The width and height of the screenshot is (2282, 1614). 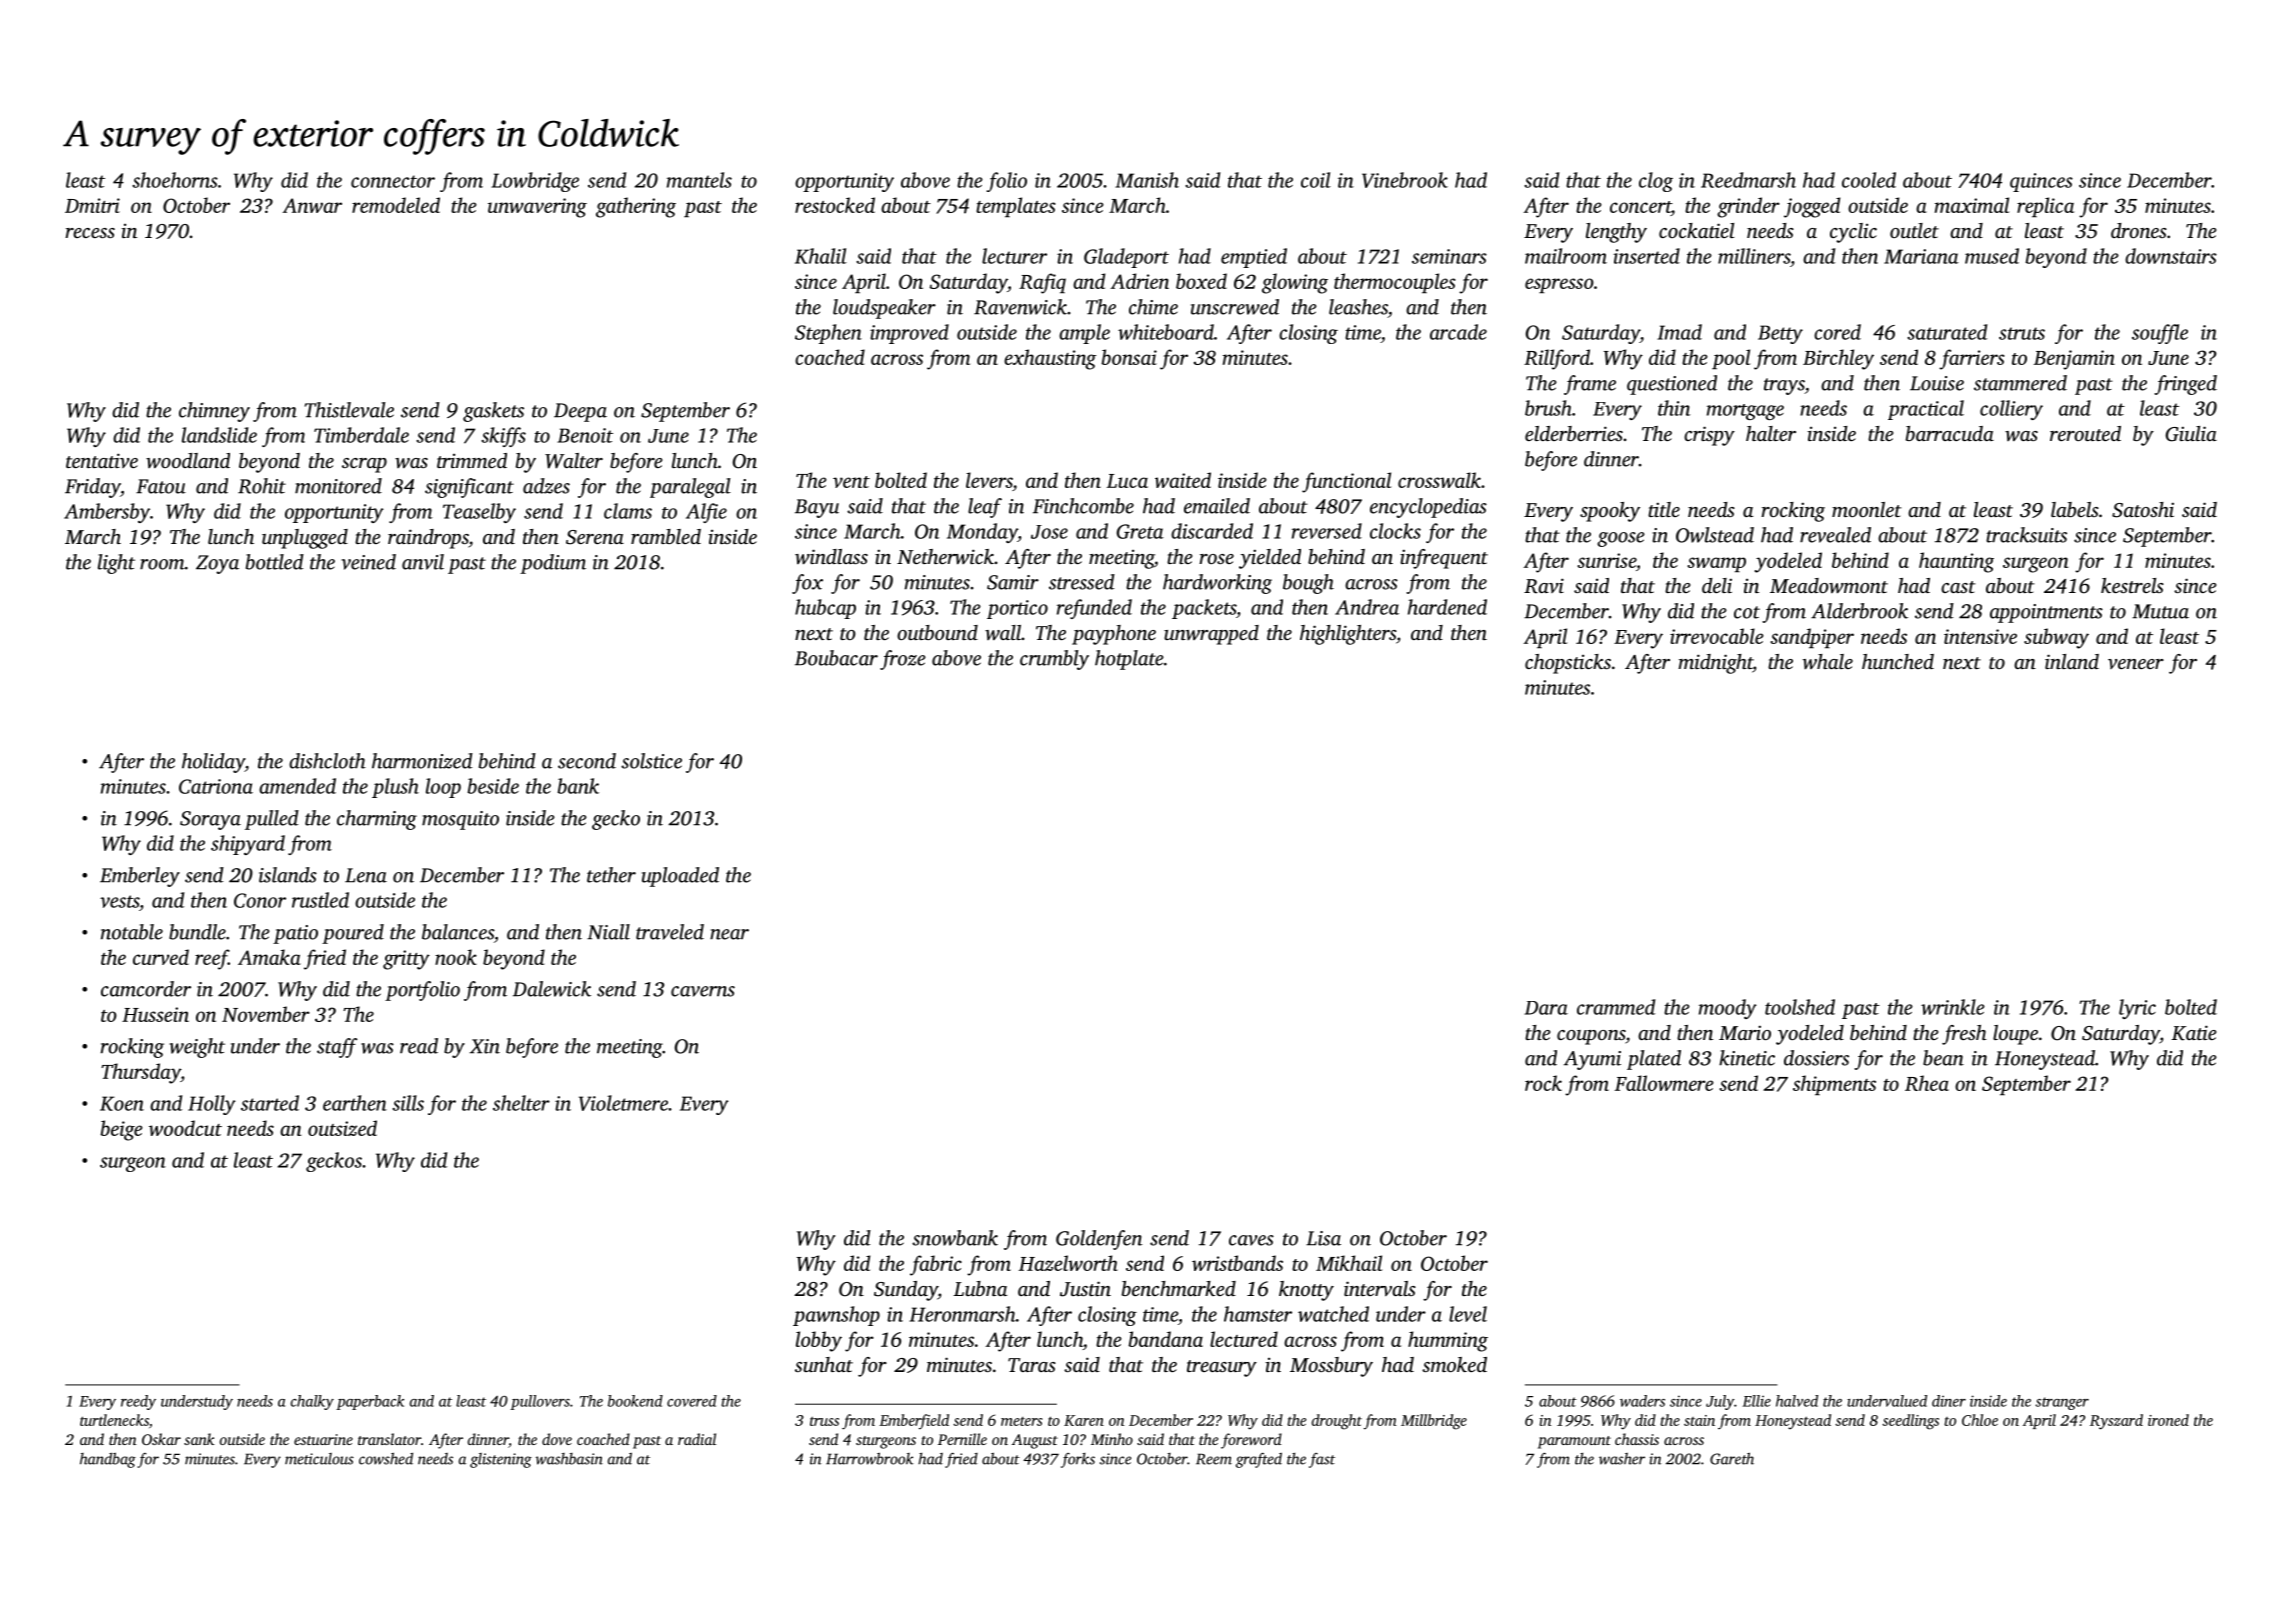 What do you see at coordinates (699, 180) in the screenshot?
I see `mantels` at bounding box center [699, 180].
